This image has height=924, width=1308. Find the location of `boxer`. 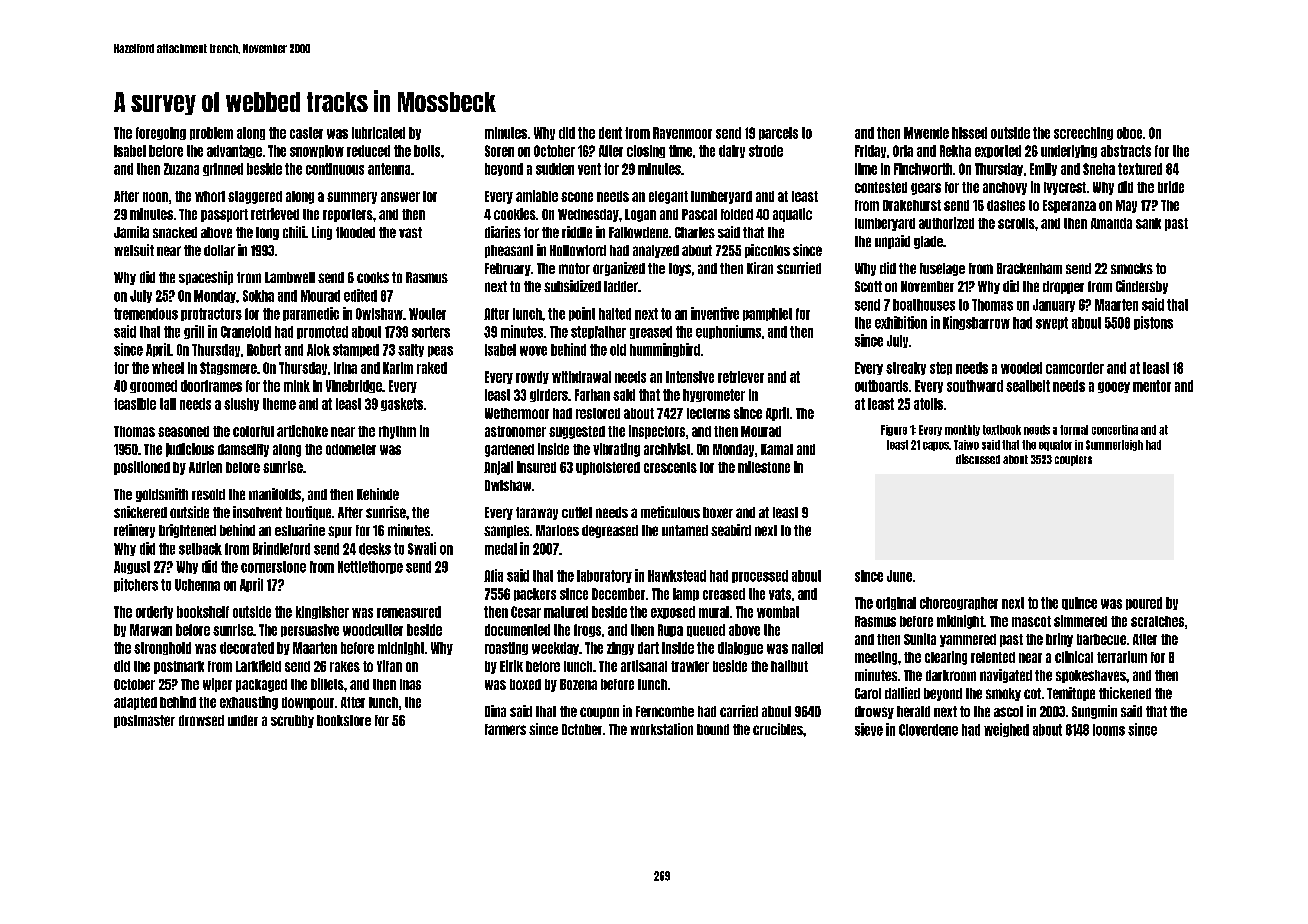

boxer is located at coordinates (718, 512).
